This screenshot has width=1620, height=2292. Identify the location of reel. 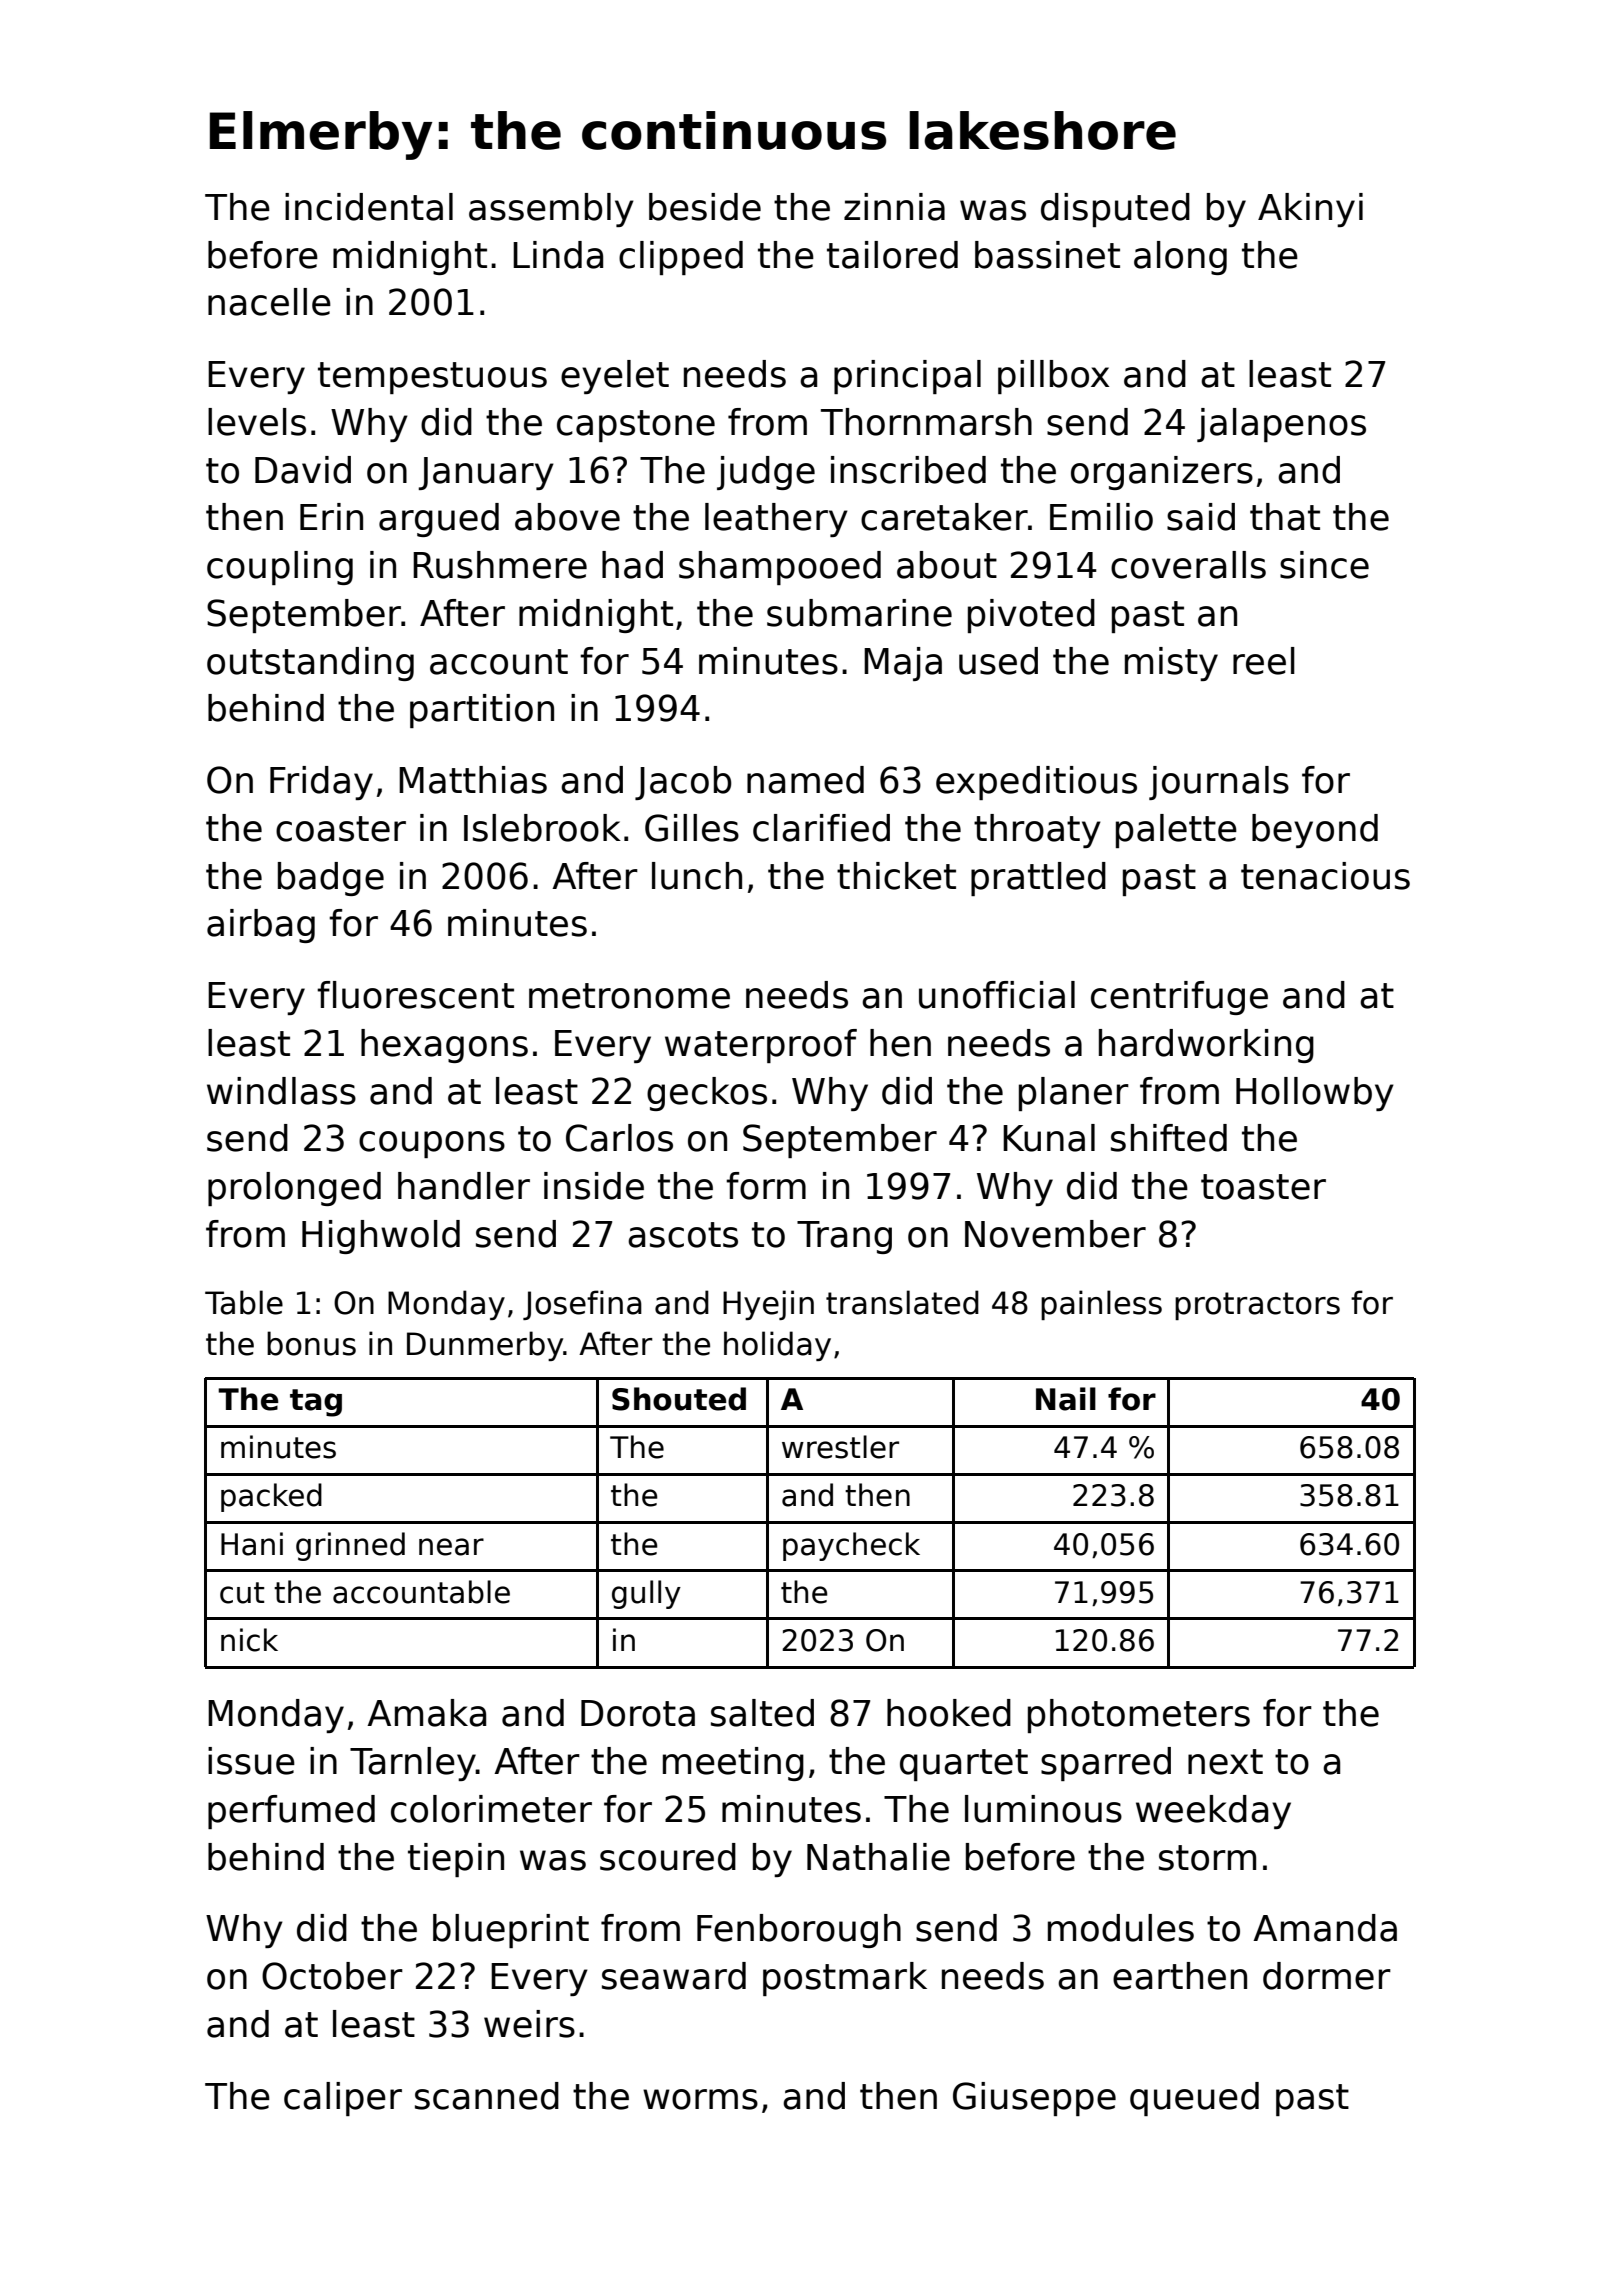
(1264, 661).
